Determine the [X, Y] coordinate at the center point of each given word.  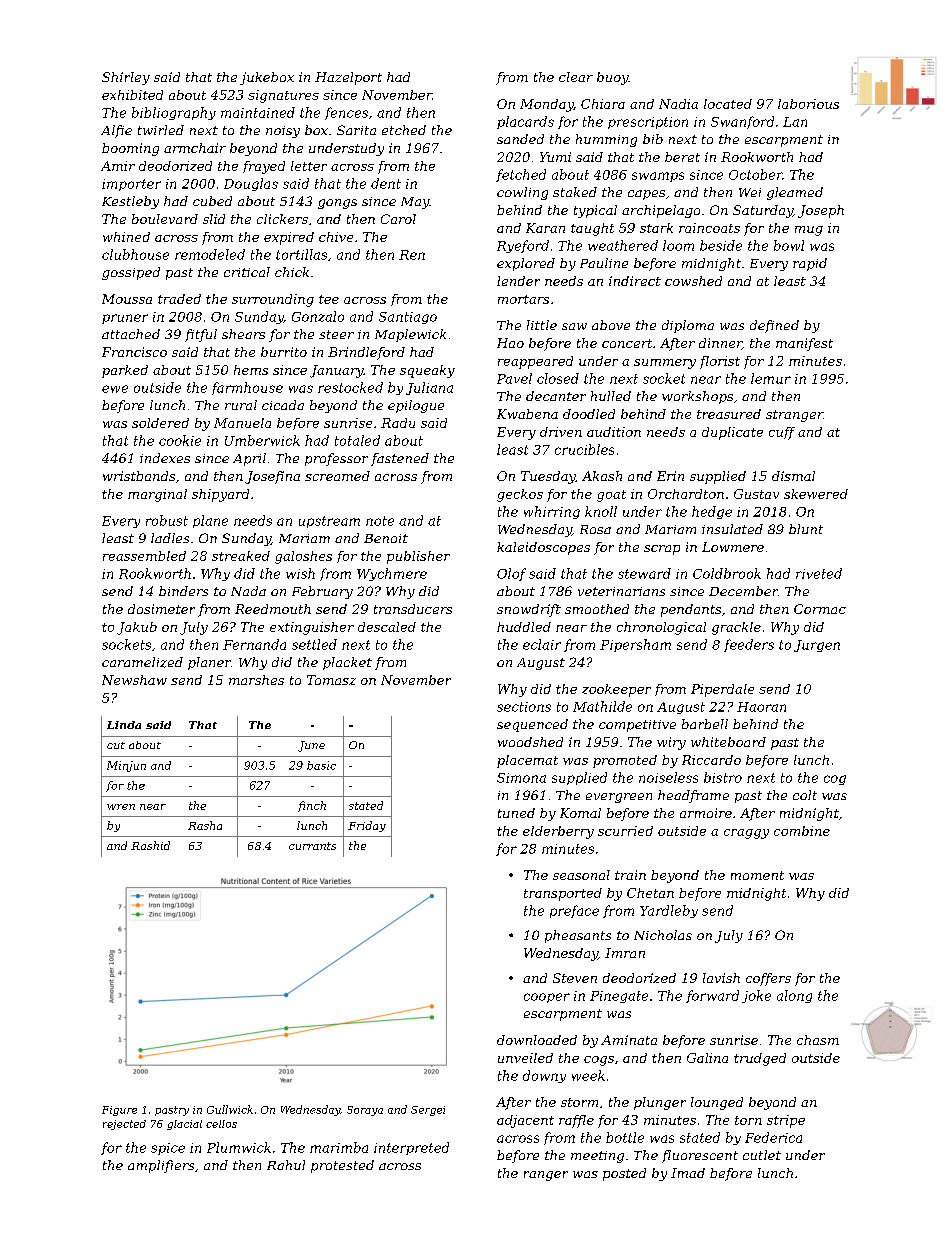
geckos [520, 495]
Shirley [126, 78]
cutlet [762, 1155]
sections [524, 707]
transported [563, 894]
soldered [160, 423]
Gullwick [230, 1109]
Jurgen [817, 646]
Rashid [150, 845]
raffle [576, 1121]
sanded [520, 139]
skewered [816, 494]
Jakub [137, 628]
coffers [768, 979]
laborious [808, 104]
